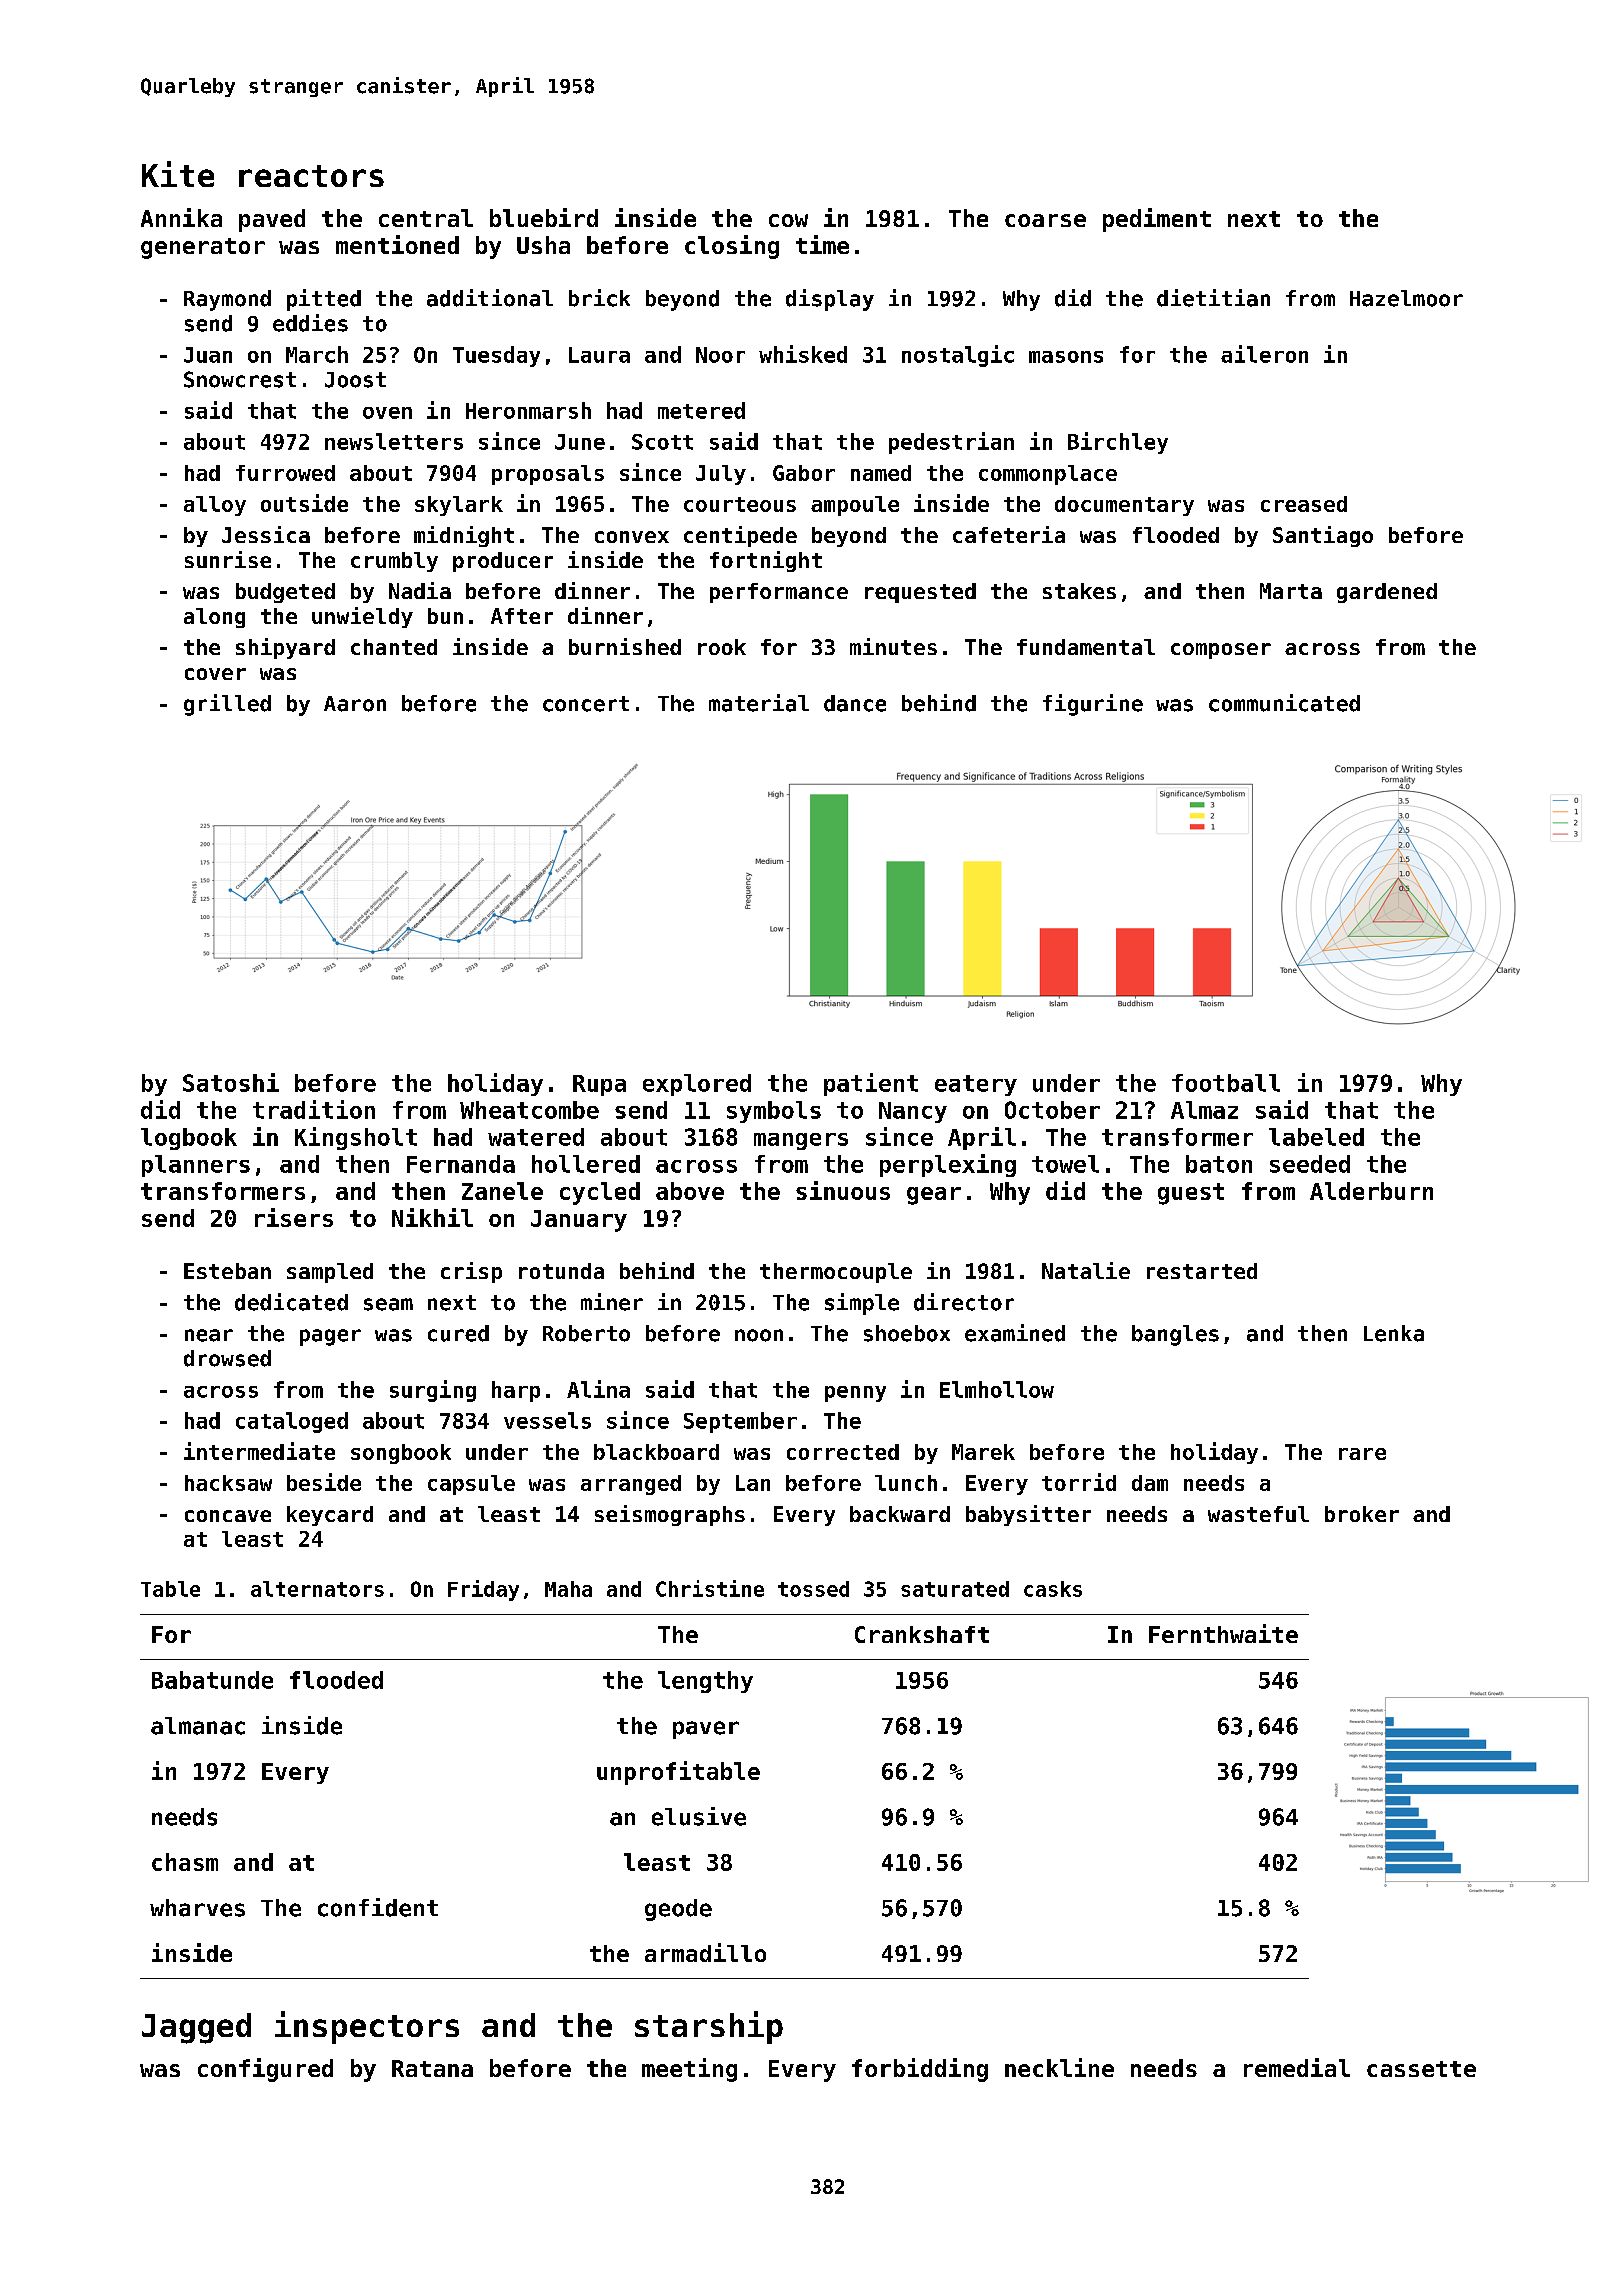 This screenshot has height=2292, width=1620. I want to click on Nancy, so click(913, 1112).
